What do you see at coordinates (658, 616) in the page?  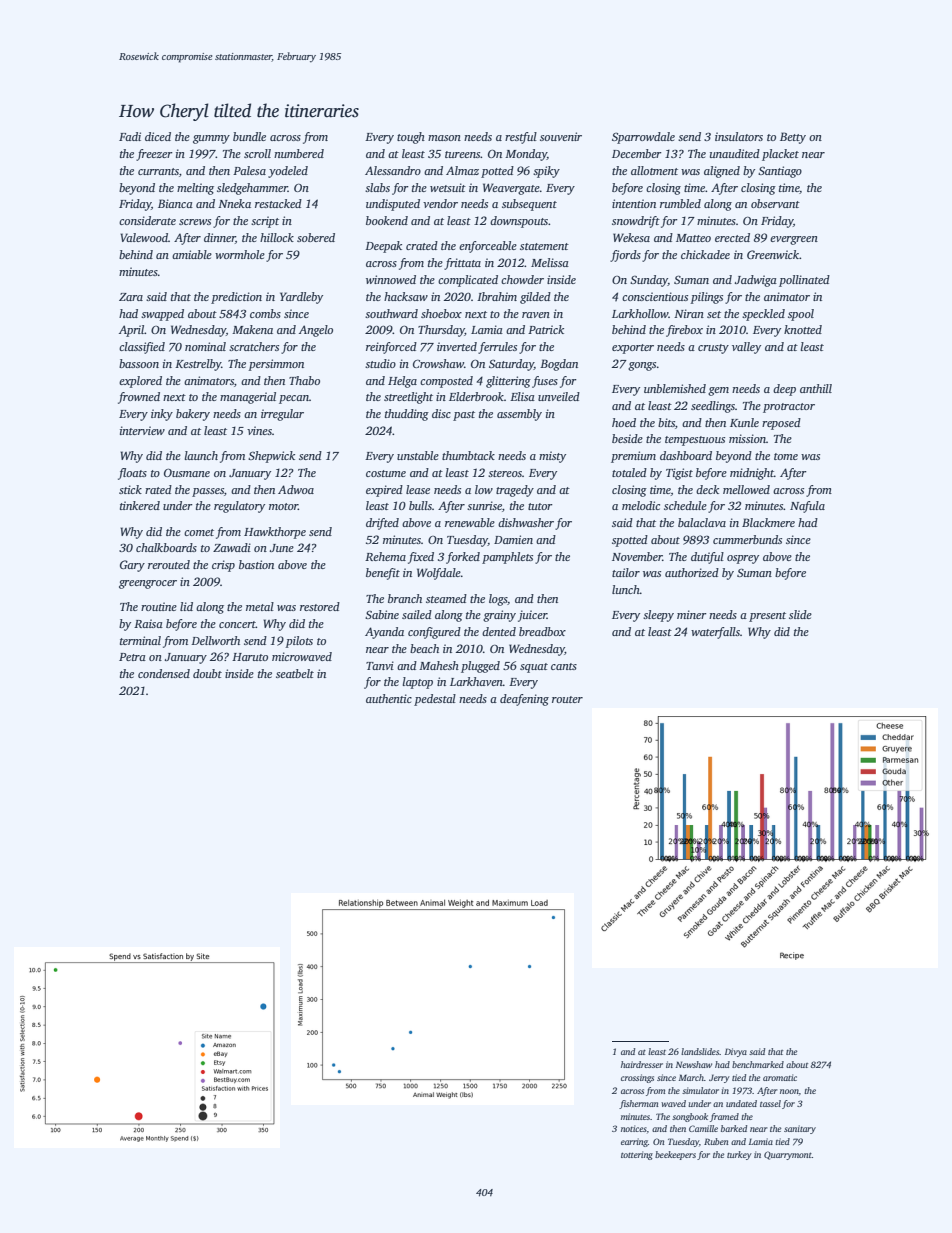 I see `sleepy` at bounding box center [658, 616].
